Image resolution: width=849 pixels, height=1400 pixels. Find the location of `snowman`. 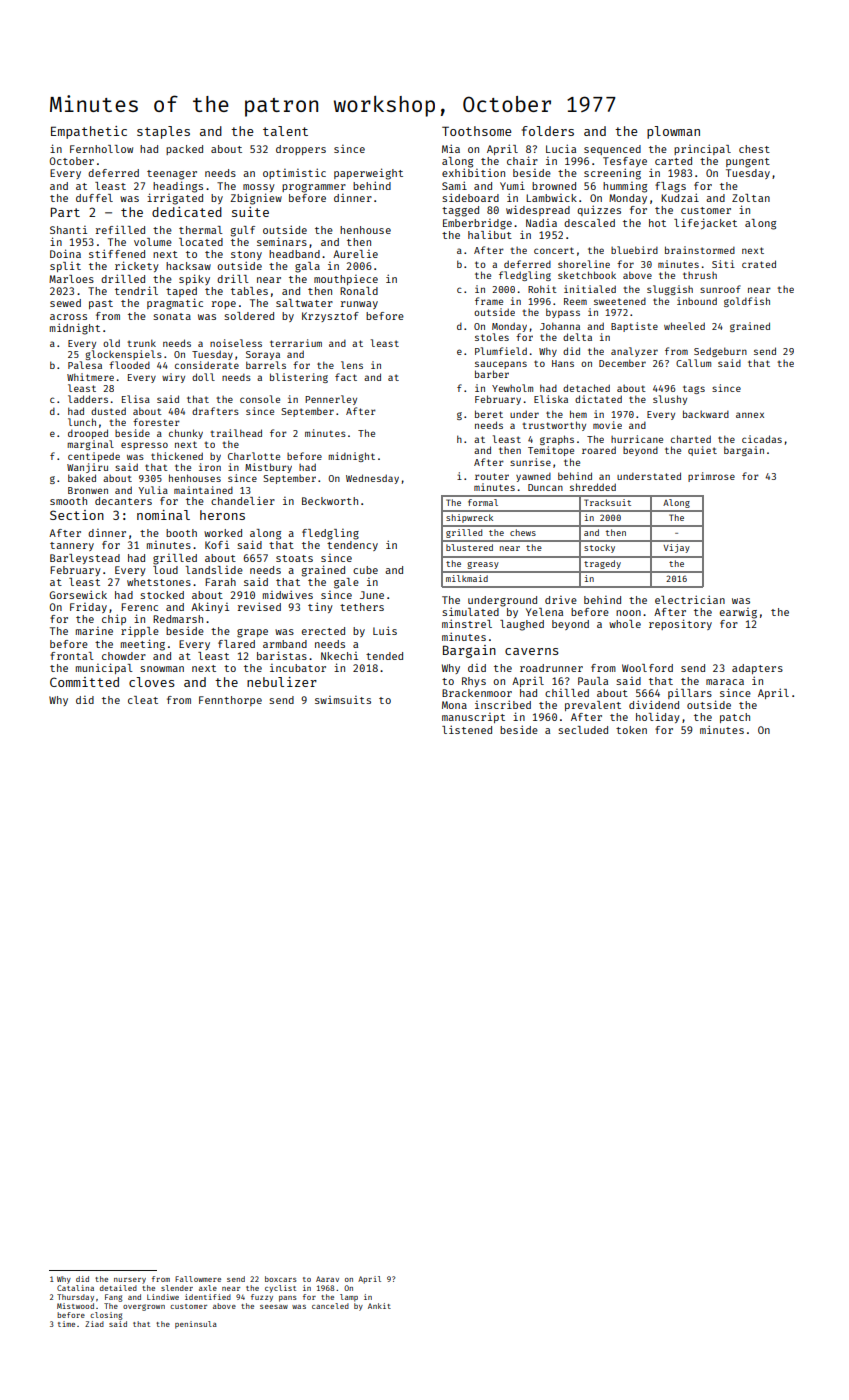

snowman is located at coordinates (162, 669).
